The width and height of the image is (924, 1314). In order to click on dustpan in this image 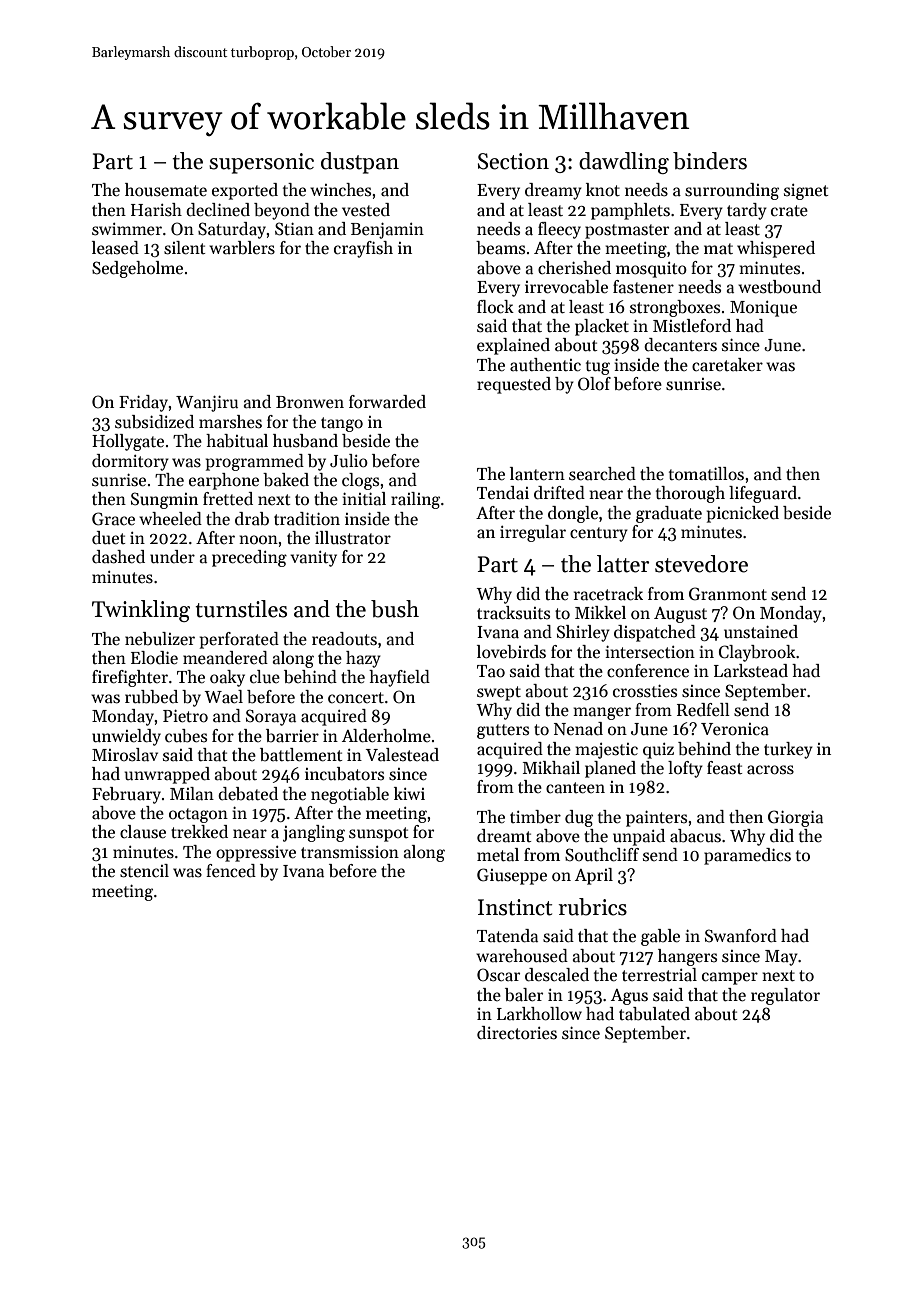, I will do `click(360, 163)`.
